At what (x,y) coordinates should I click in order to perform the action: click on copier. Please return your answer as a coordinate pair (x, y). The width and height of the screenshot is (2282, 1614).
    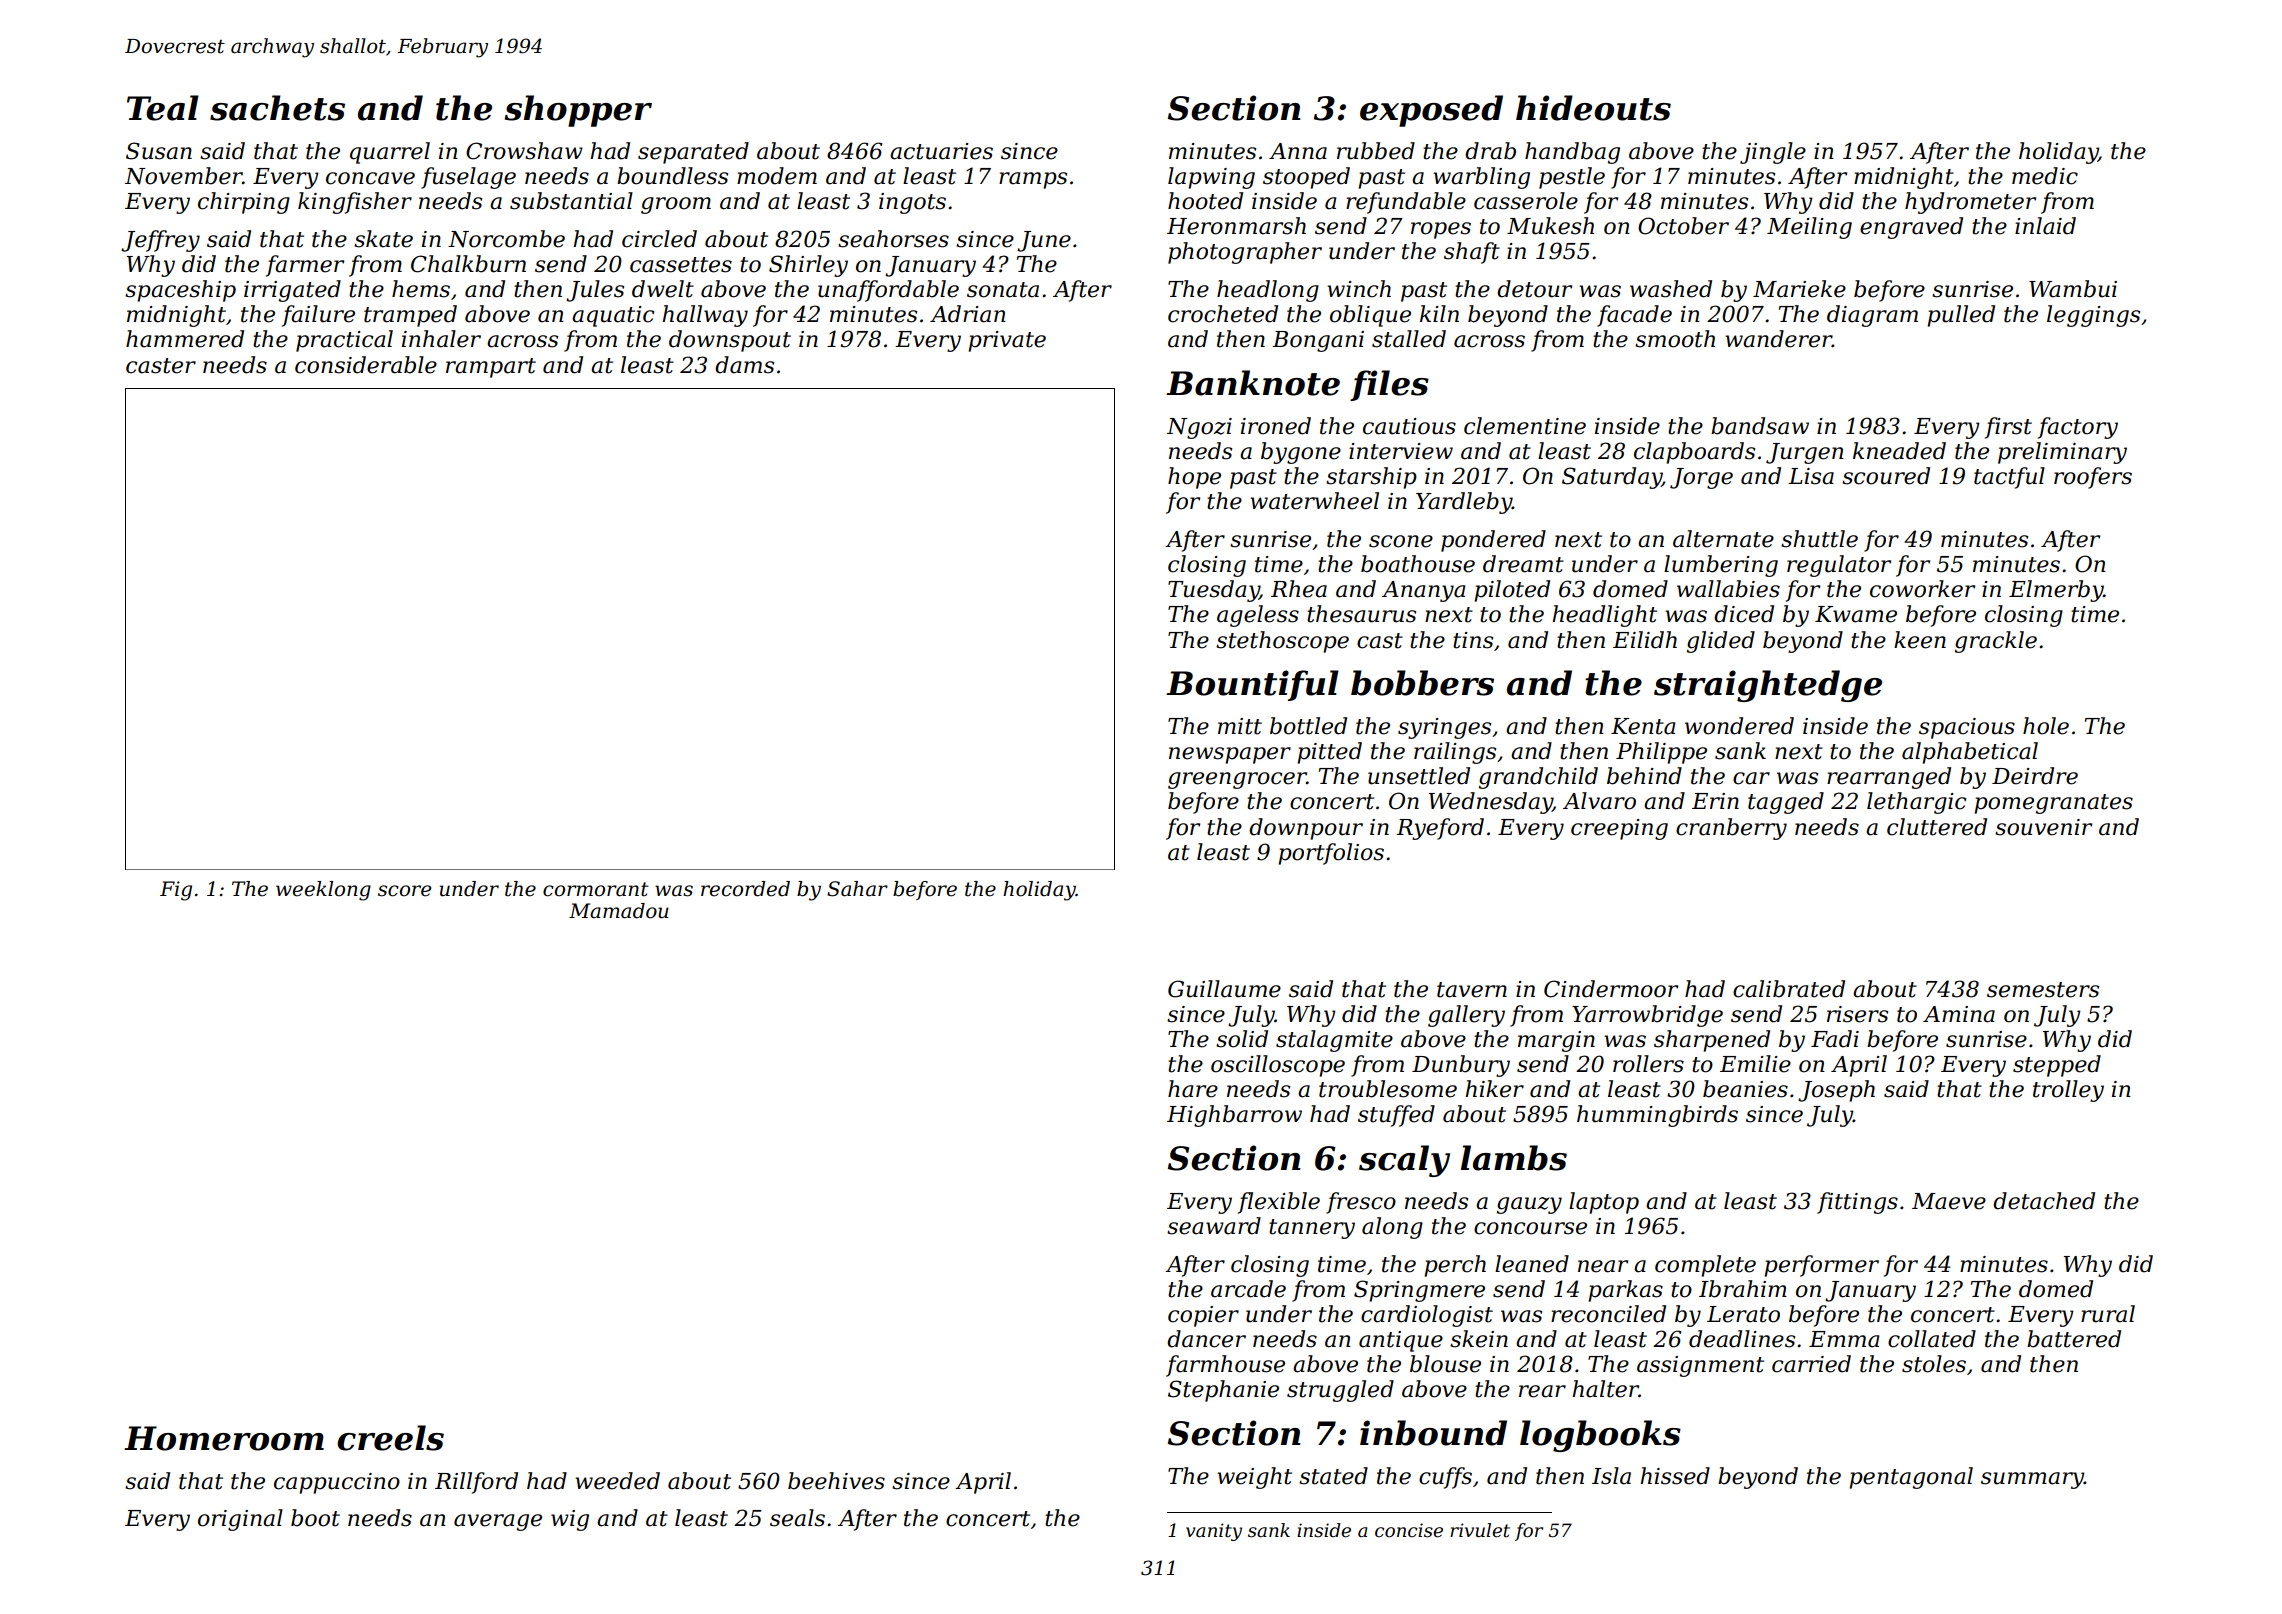
    Looking at the image, I should click on (1203, 1316).
